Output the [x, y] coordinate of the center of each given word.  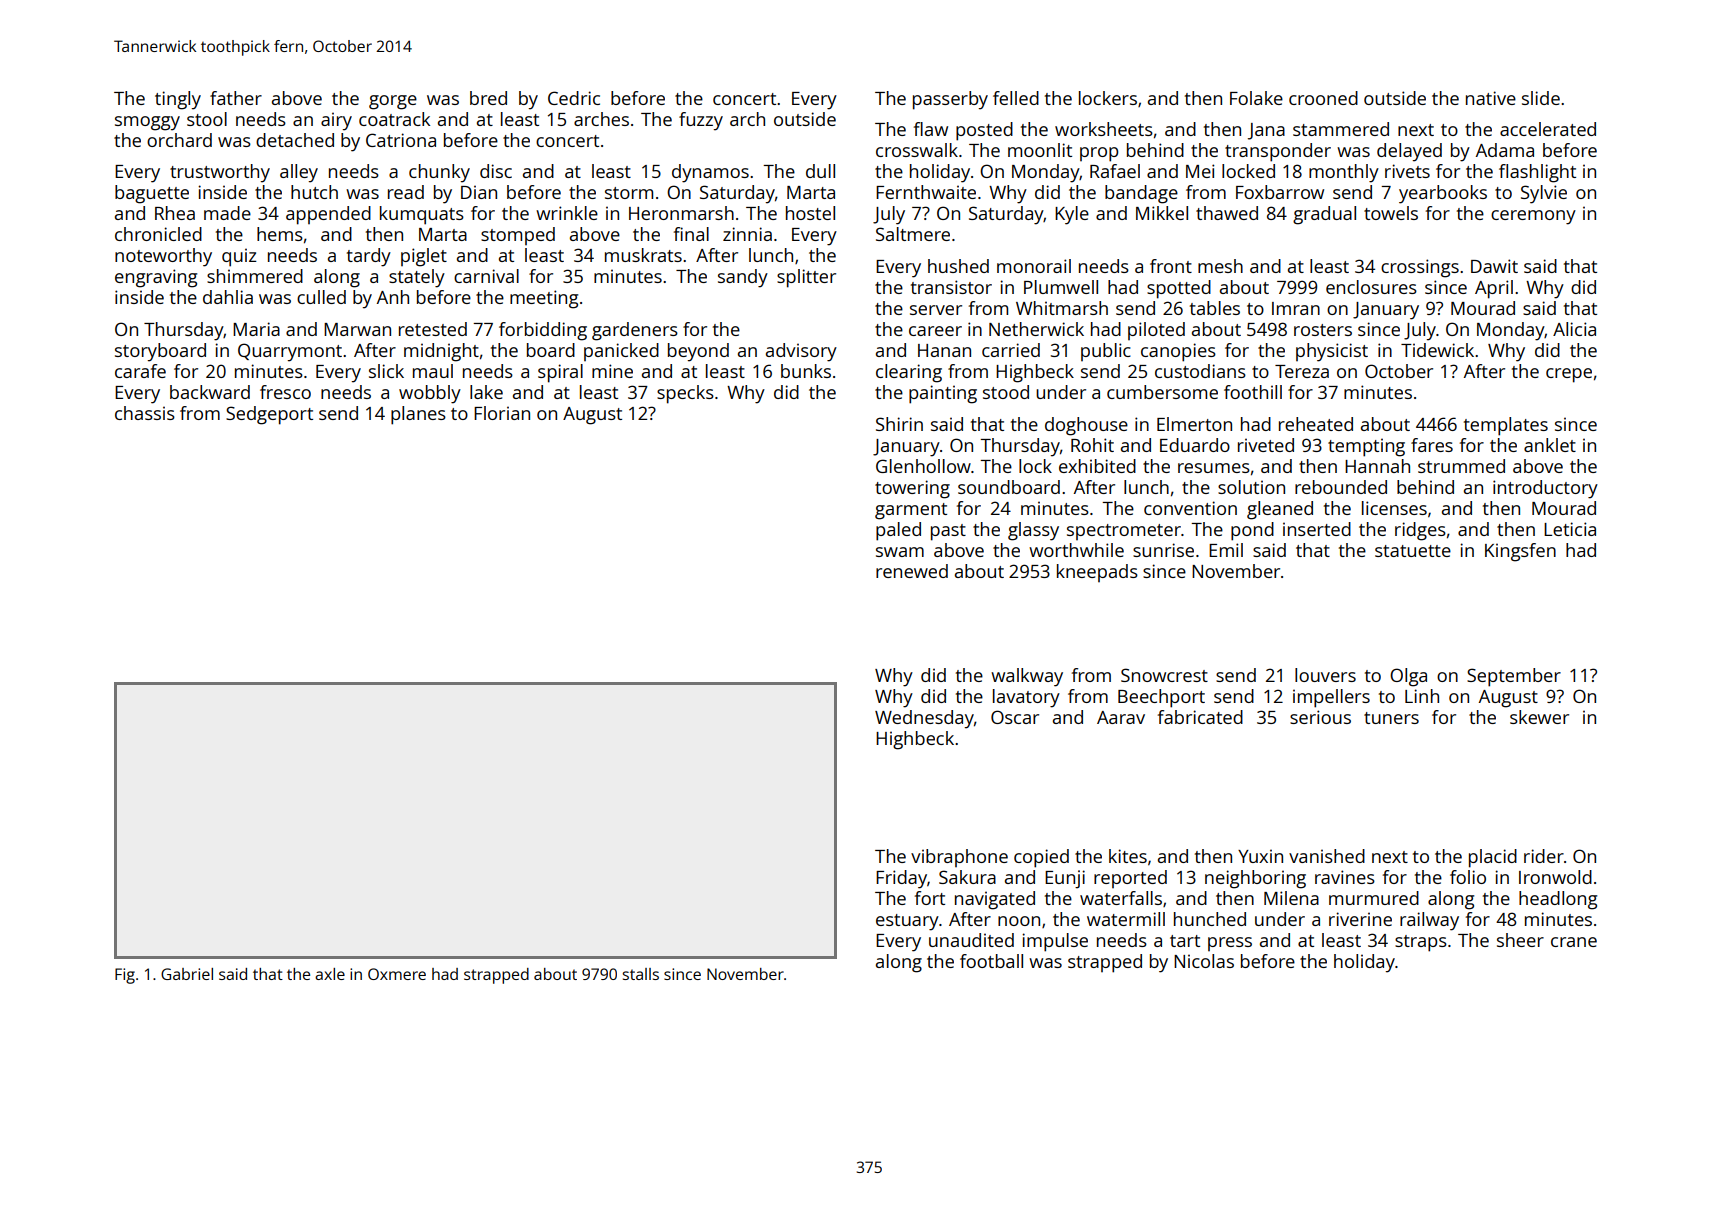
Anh [393, 297]
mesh [1220, 266]
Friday [901, 879]
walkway [1027, 677]
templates [1506, 426]
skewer [1539, 717]
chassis [145, 413]
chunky [439, 173]
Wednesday [924, 719]
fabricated [1200, 717]
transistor [951, 287]
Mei [1200, 171]
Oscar [1015, 717]
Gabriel [187, 974]
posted [984, 131]
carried [1011, 350]
